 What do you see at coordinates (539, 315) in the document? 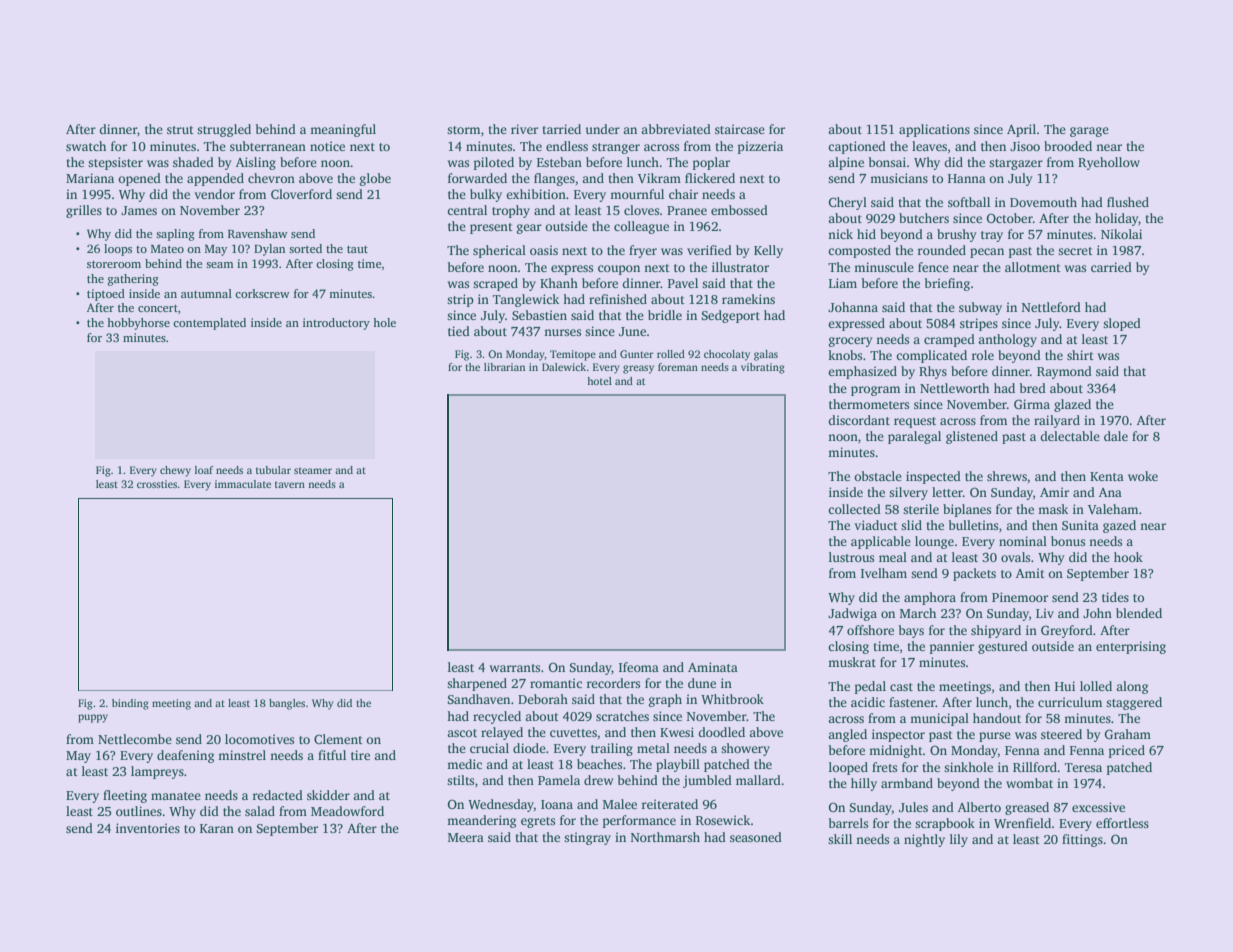
I see `Sebastien` at bounding box center [539, 315].
